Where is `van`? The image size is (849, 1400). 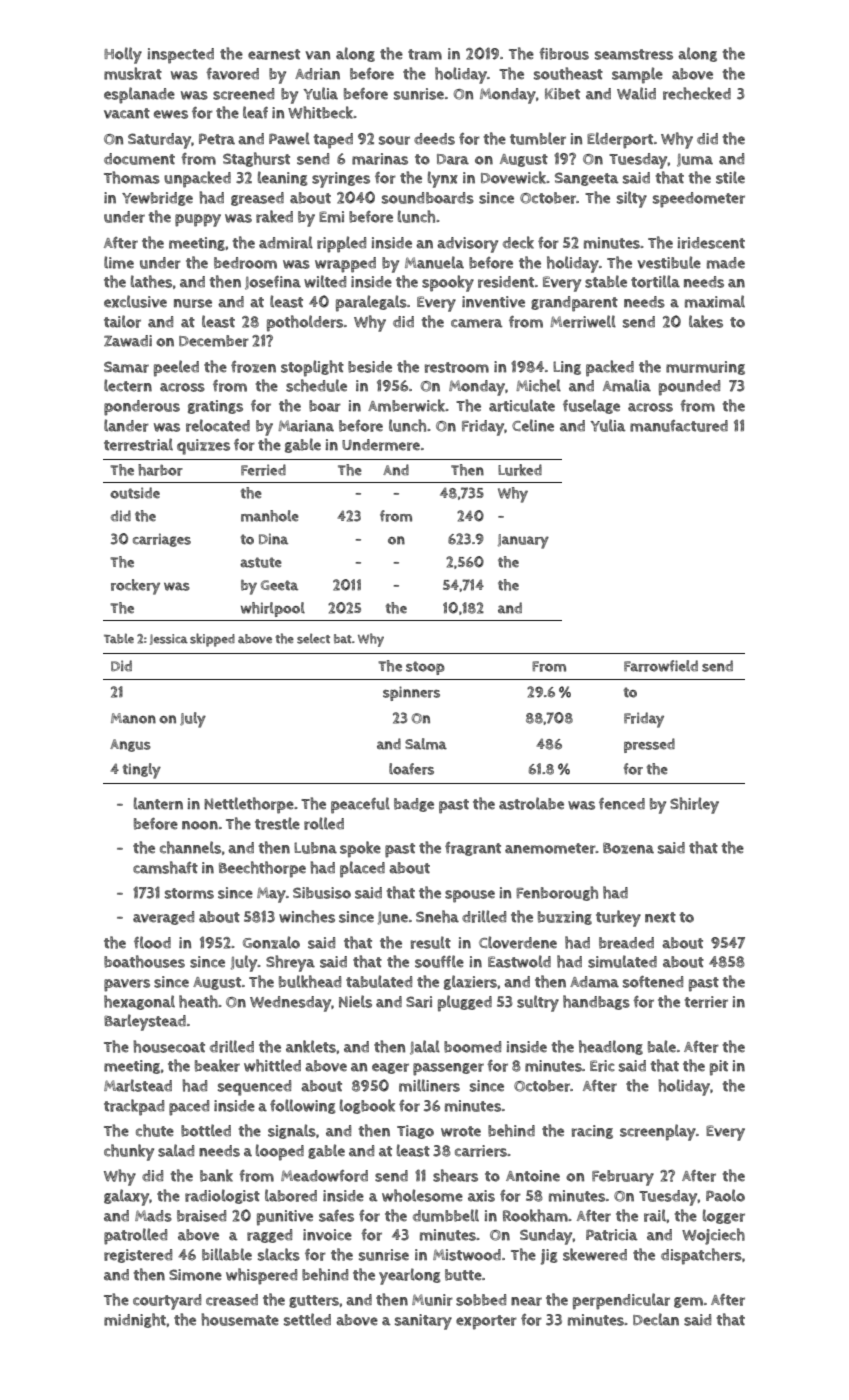
van is located at coordinates (317, 55).
